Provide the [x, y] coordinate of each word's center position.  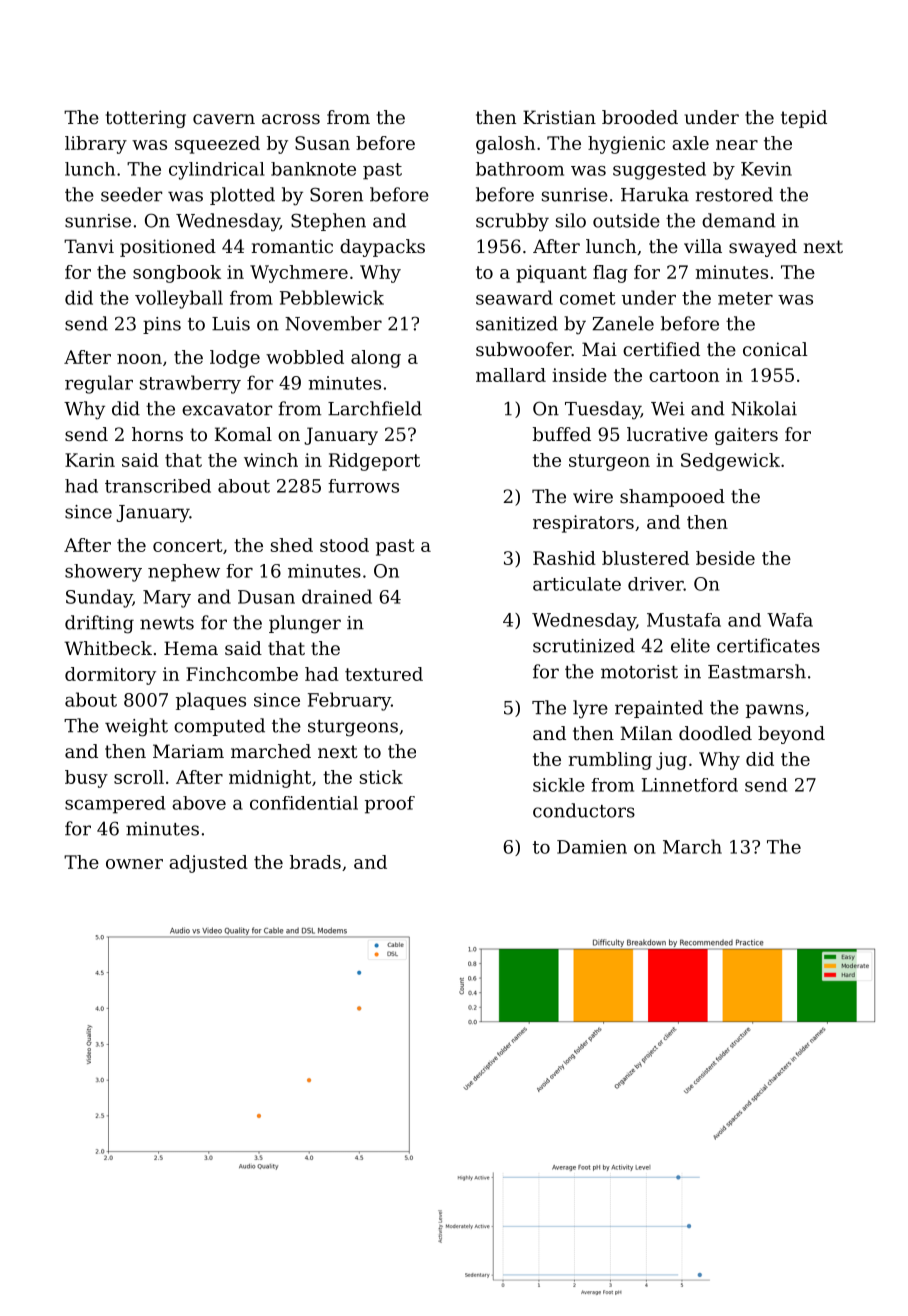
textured [384, 674]
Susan [322, 143]
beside [725, 558]
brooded [640, 117]
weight [136, 727]
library [96, 145]
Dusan [266, 597]
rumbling [610, 761]
